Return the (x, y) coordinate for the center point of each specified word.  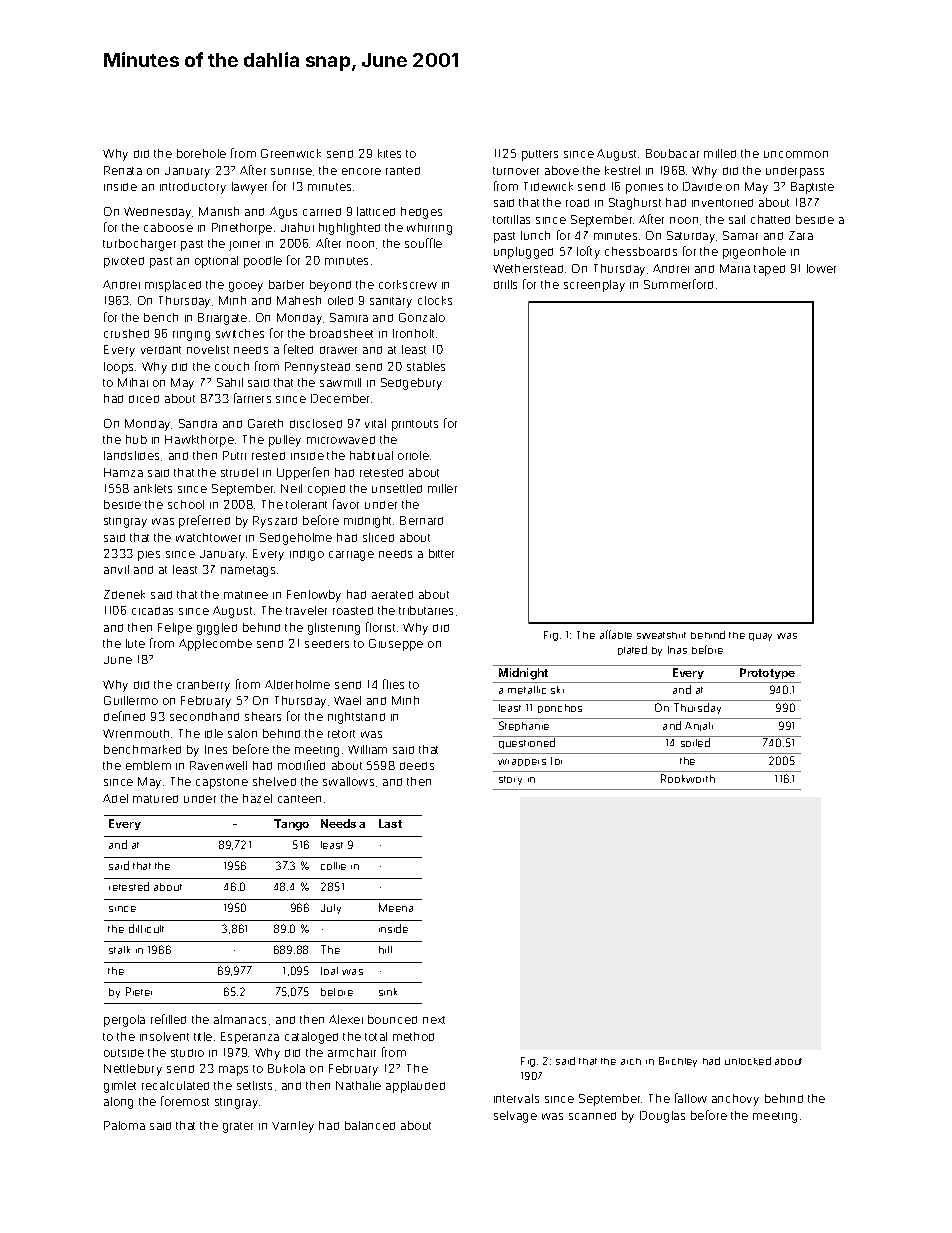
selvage (515, 1117)
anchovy (735, 1100)
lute (135, 643)
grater (238, 1127)
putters (540, 155)
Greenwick (291, 153)
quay (760, 637)
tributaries (426, 610)
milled (720, 153)
